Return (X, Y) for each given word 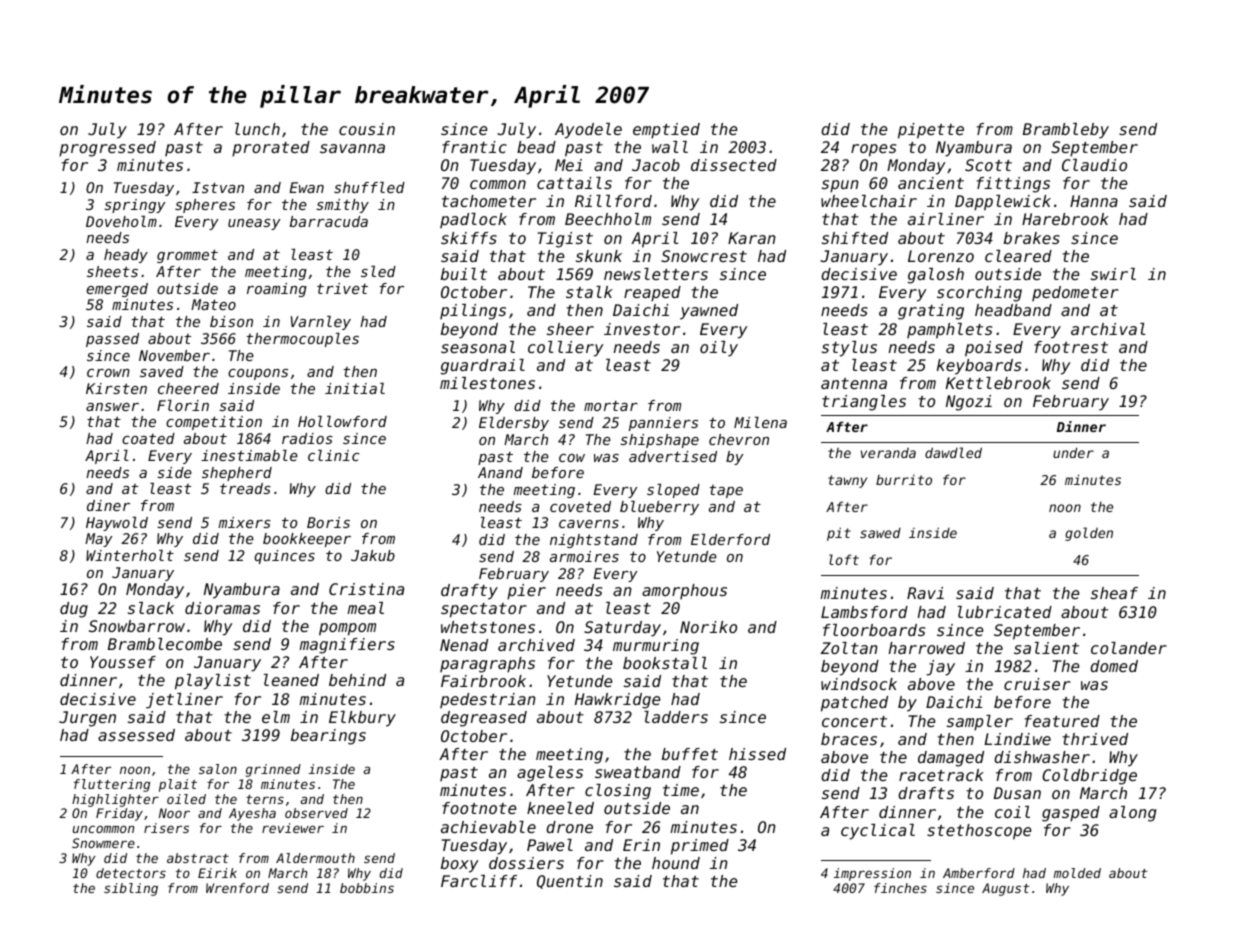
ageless (550, 774)
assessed (136, 735)
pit (839, 534)
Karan (752, 238)
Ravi (925, 593)
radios (307, 438)
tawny (847, 481)
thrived (1095, 739)
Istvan (218, 187)
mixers (244, 522)
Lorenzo (941, 256)
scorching (979, 294)
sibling (131, 889)
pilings (473, 312)
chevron (739, 439)
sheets (112, 271)
